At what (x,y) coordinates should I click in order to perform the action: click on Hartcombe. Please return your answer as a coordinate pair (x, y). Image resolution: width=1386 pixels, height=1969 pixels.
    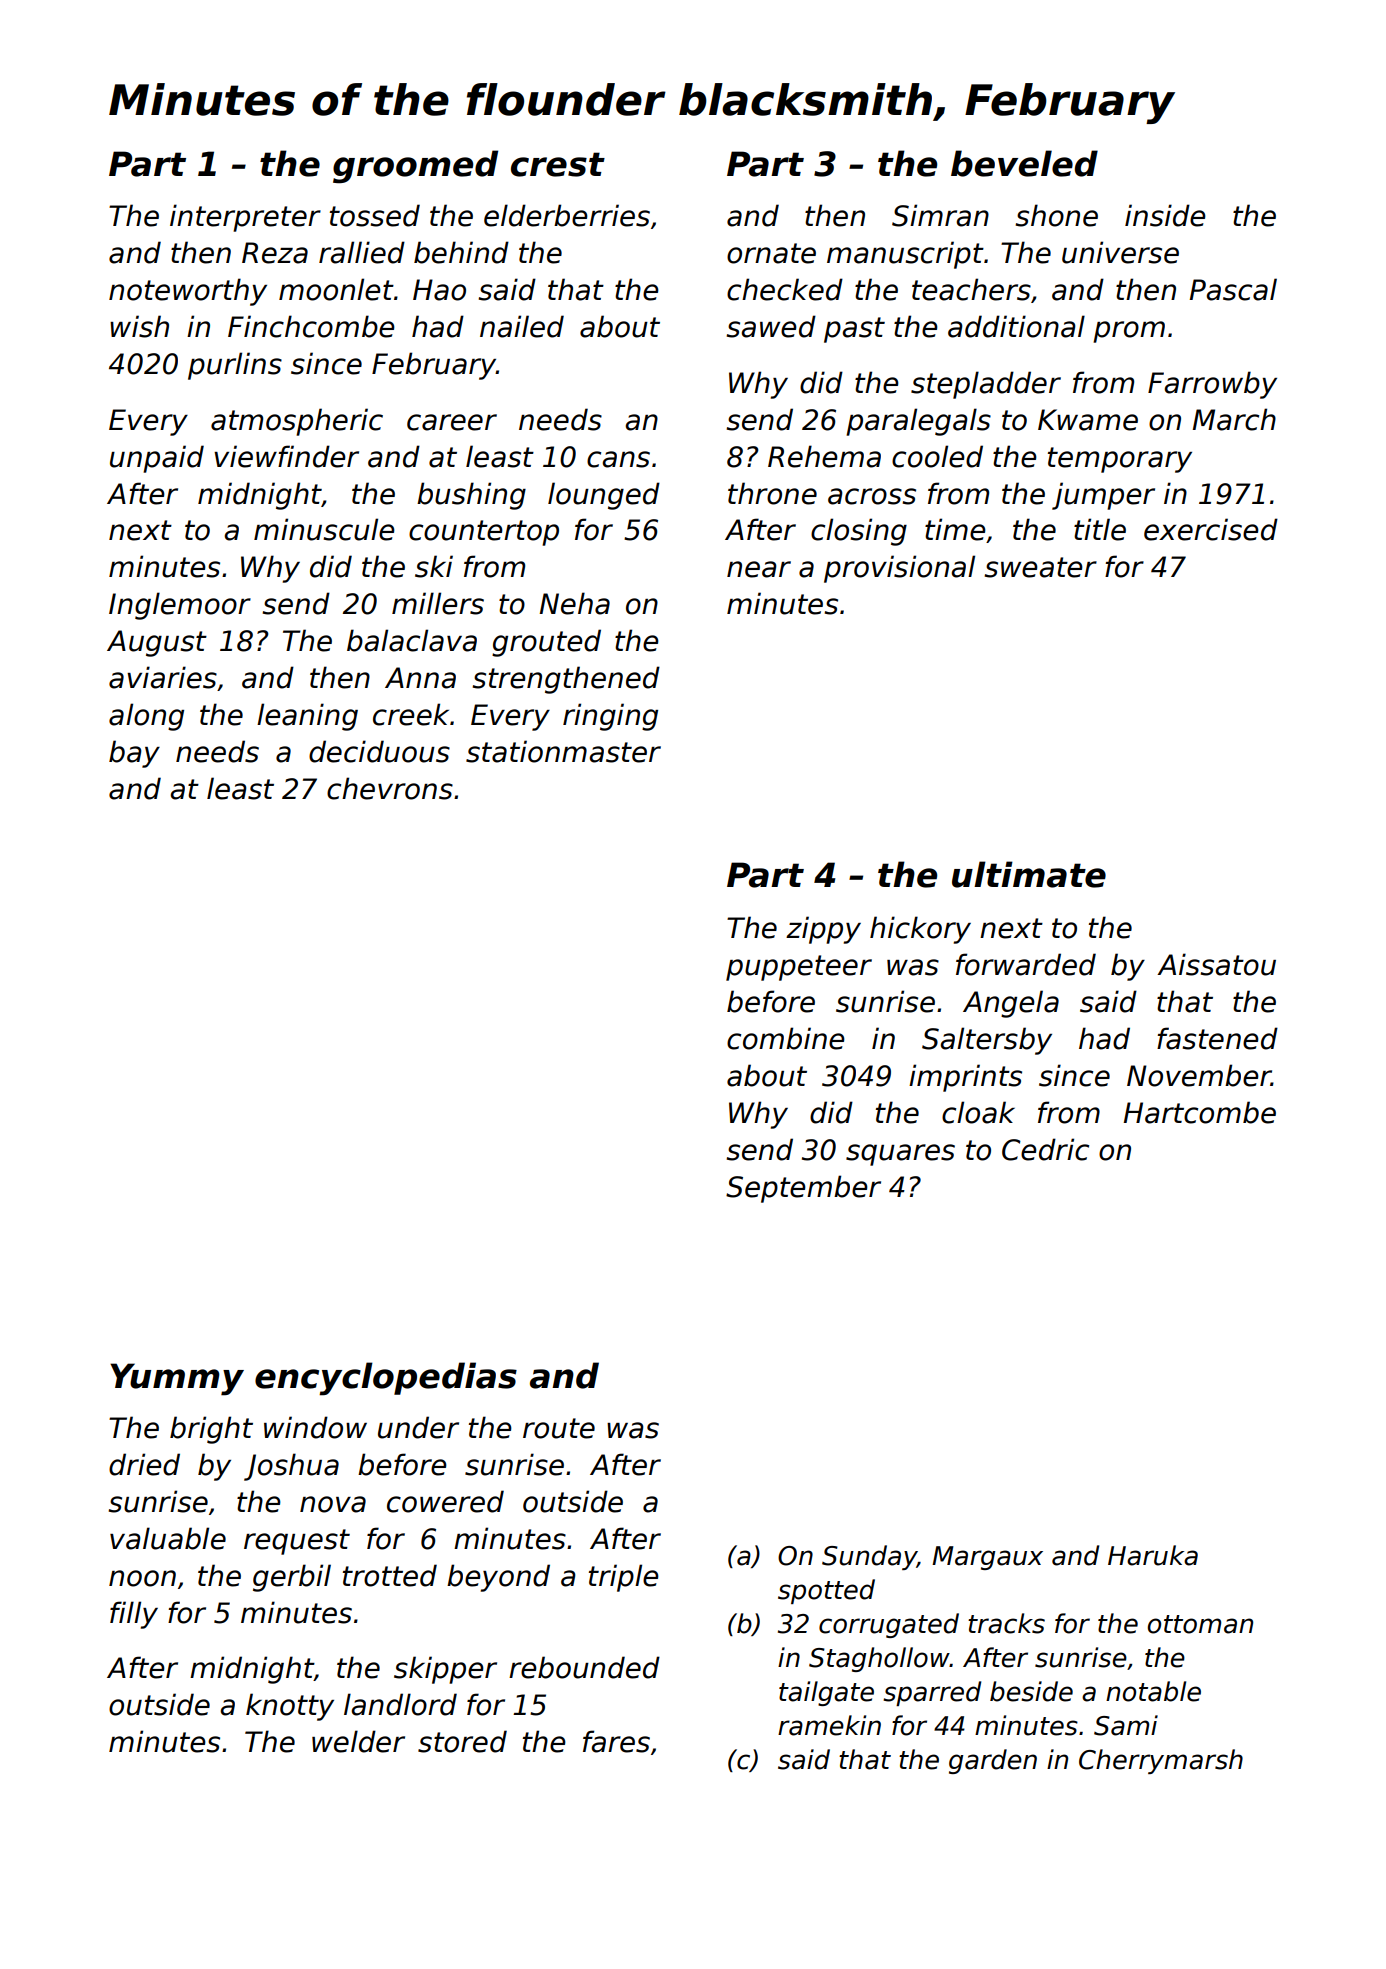
    Looking at the image, I should click on (1200, 1112).
